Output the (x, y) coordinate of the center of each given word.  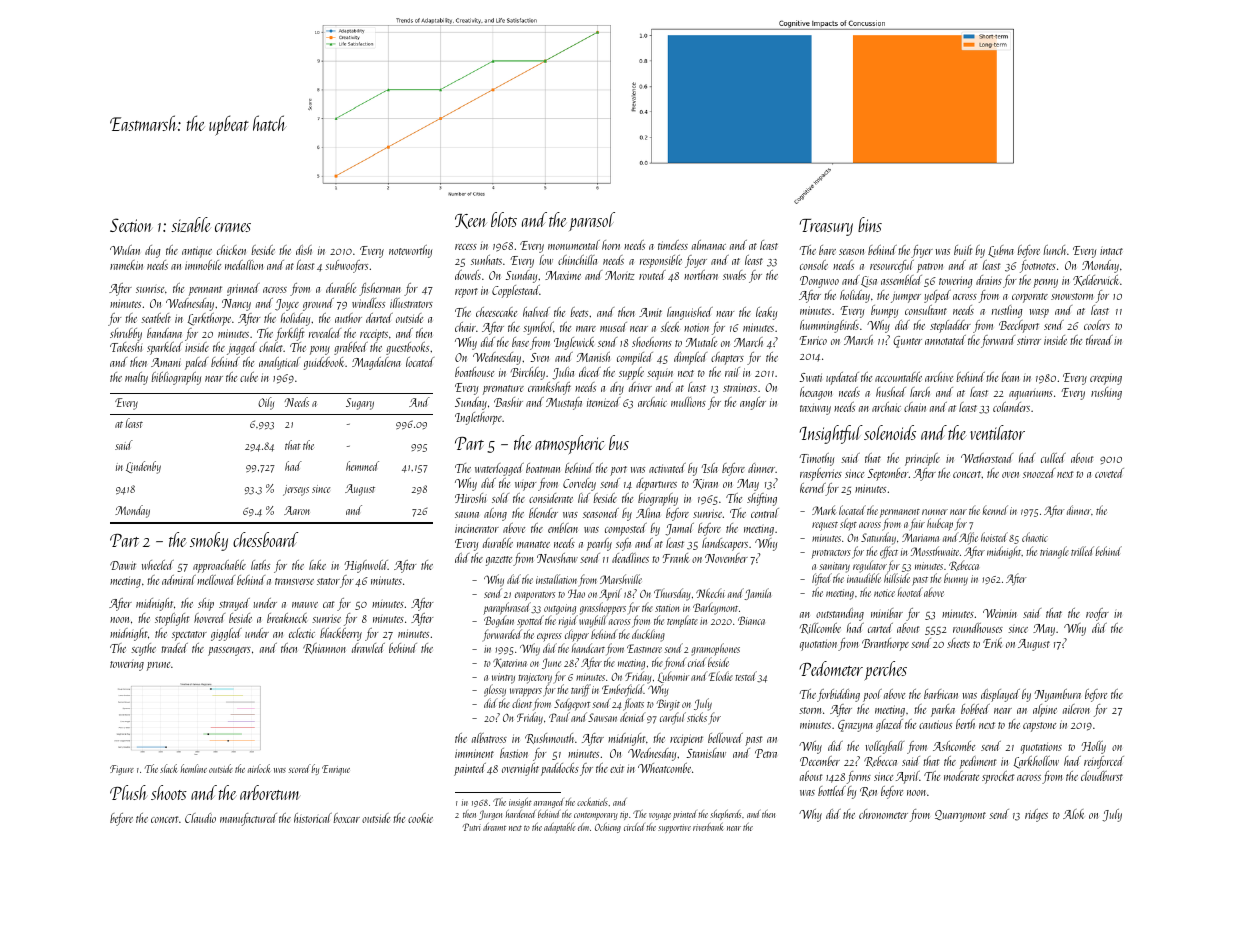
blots (504, 219)
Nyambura (1057, 695)
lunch (1054, 250)
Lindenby (143, 467)
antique (197, 252)
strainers (740, 387)
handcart (588, 648)
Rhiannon (324, 648)
